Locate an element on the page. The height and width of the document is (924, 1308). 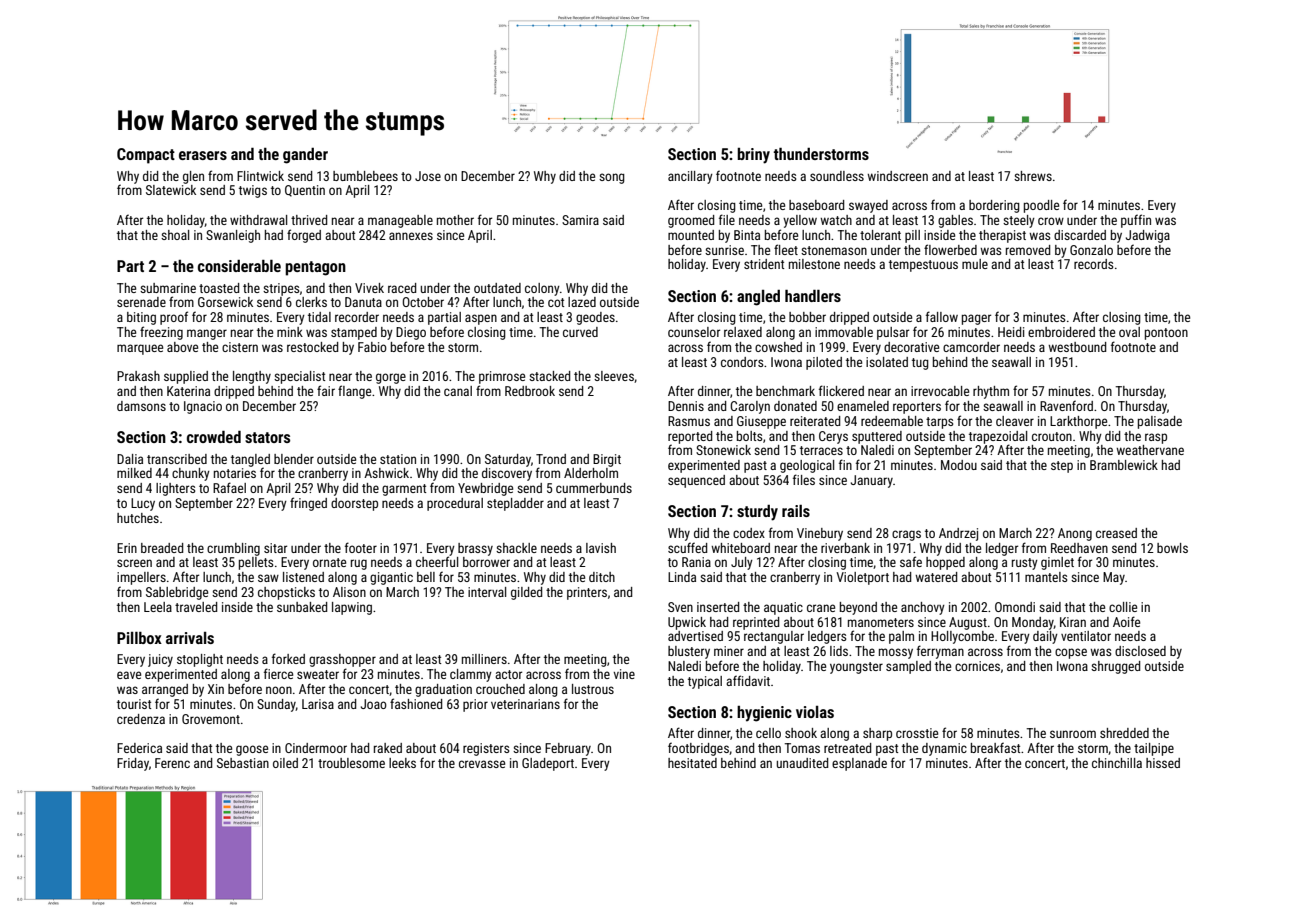
leeks is located at coordinates (402, 763).
